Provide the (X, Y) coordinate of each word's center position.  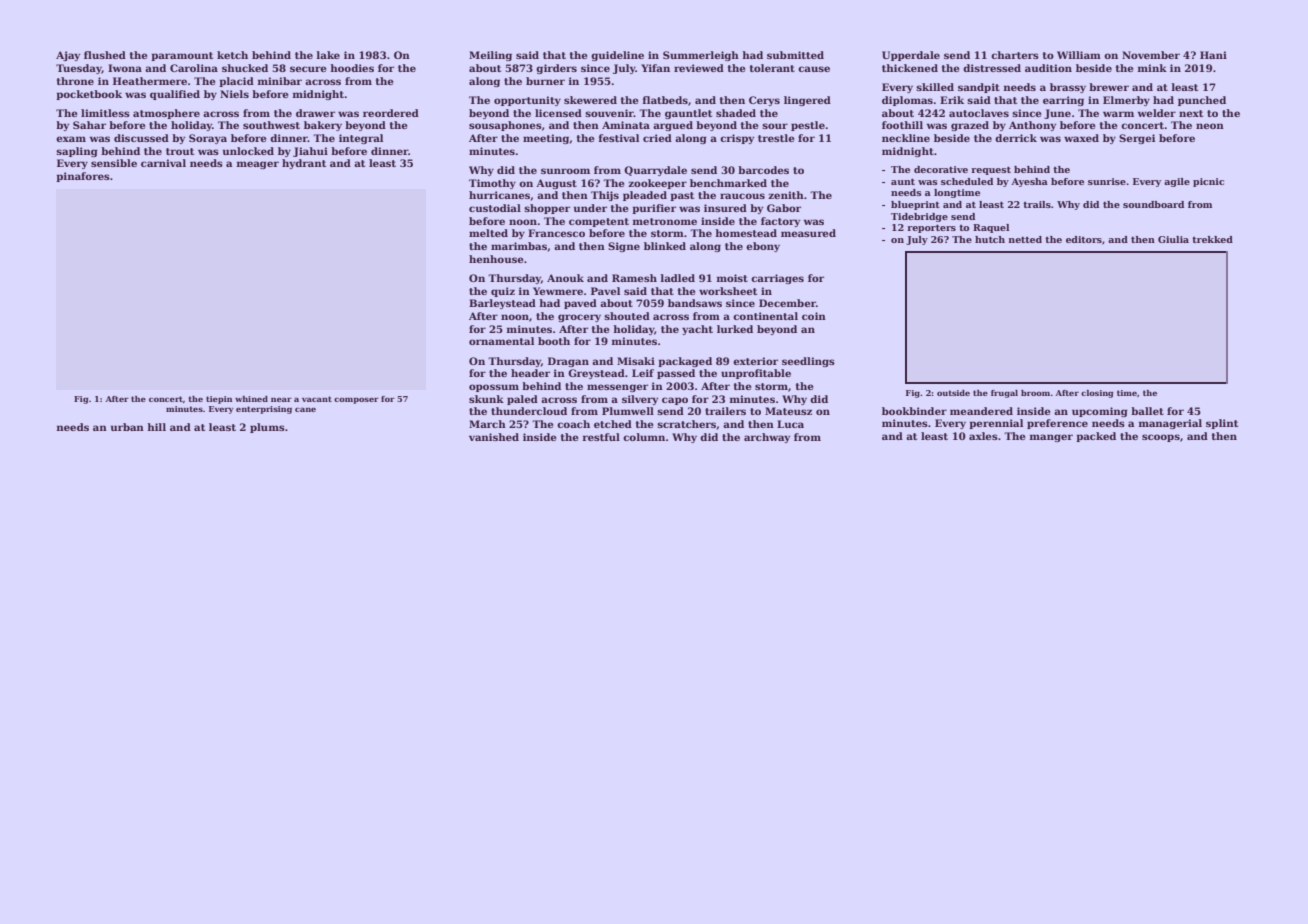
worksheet (728, 291)
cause (814, 69)
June (1057, 114)
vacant (317, 399)
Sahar (89, 125)
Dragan (568, 362)
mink (1152, 68)
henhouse (496, 259)
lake (328, 55)
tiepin (219, 400)
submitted (795, 55)
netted (1025, 239)
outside (953, 393)
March (487, 424)
